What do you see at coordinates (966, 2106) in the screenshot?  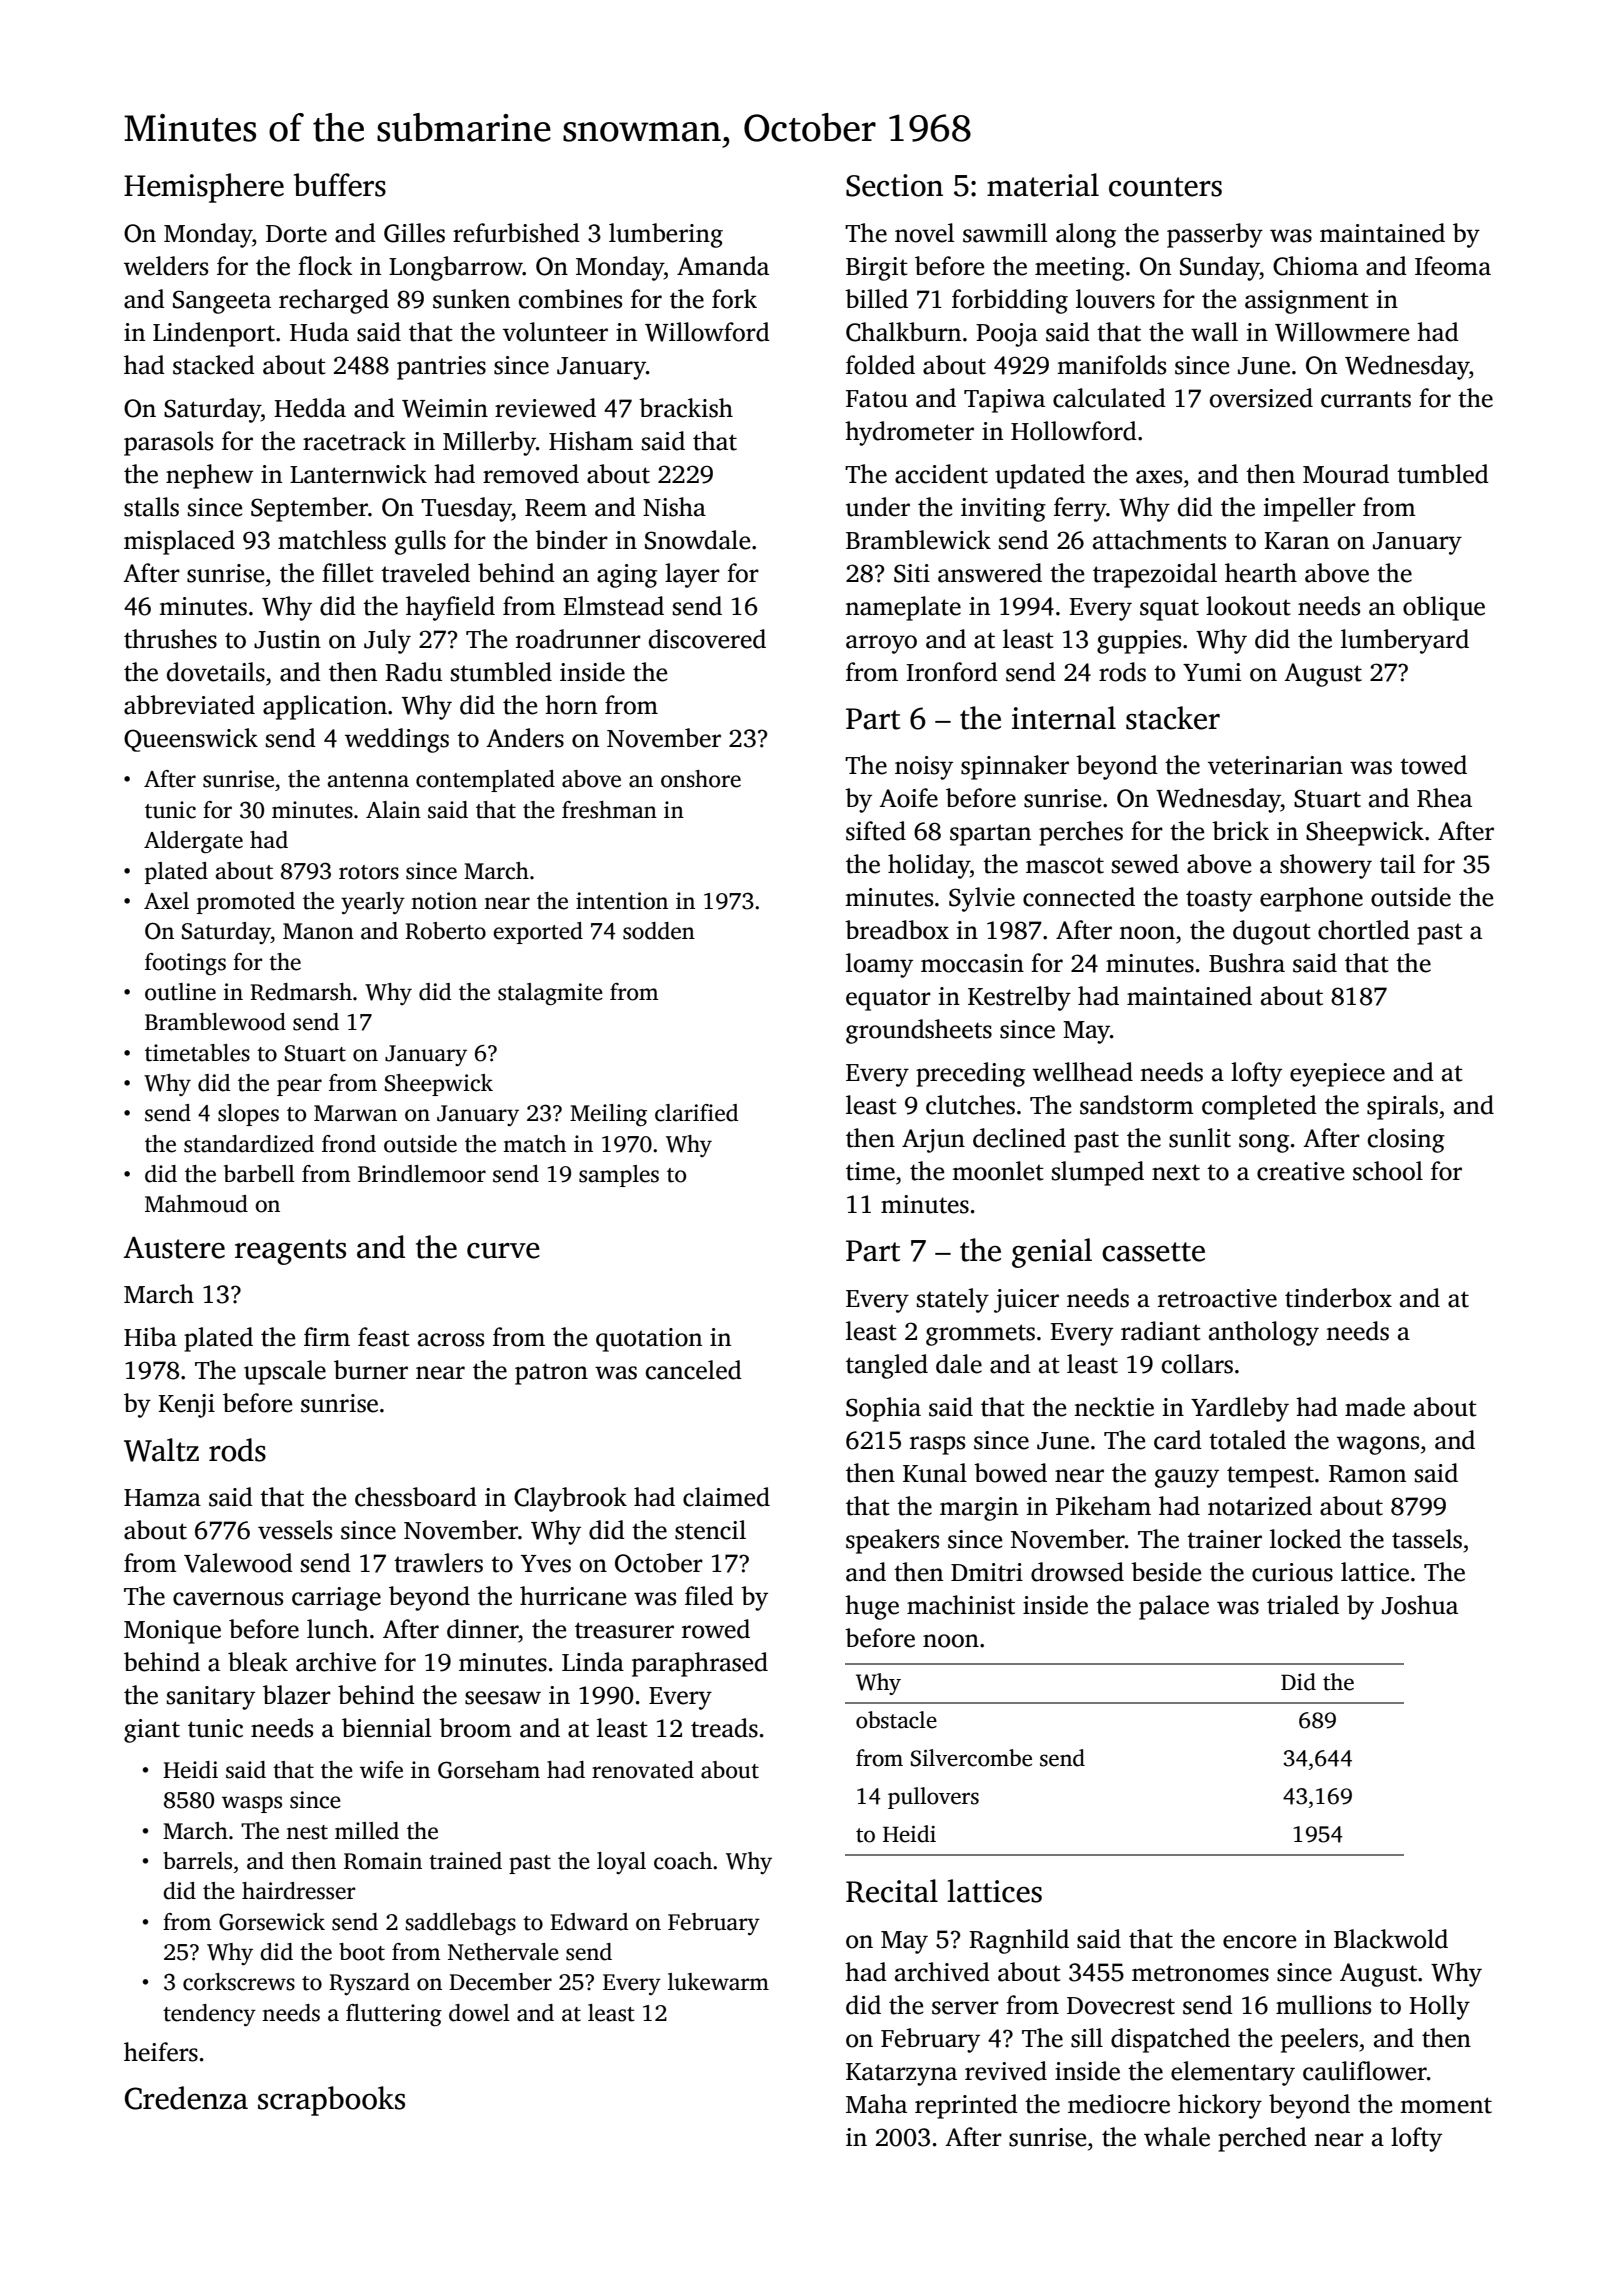 I see `reprinted` at bounding box center [966, 2106].
